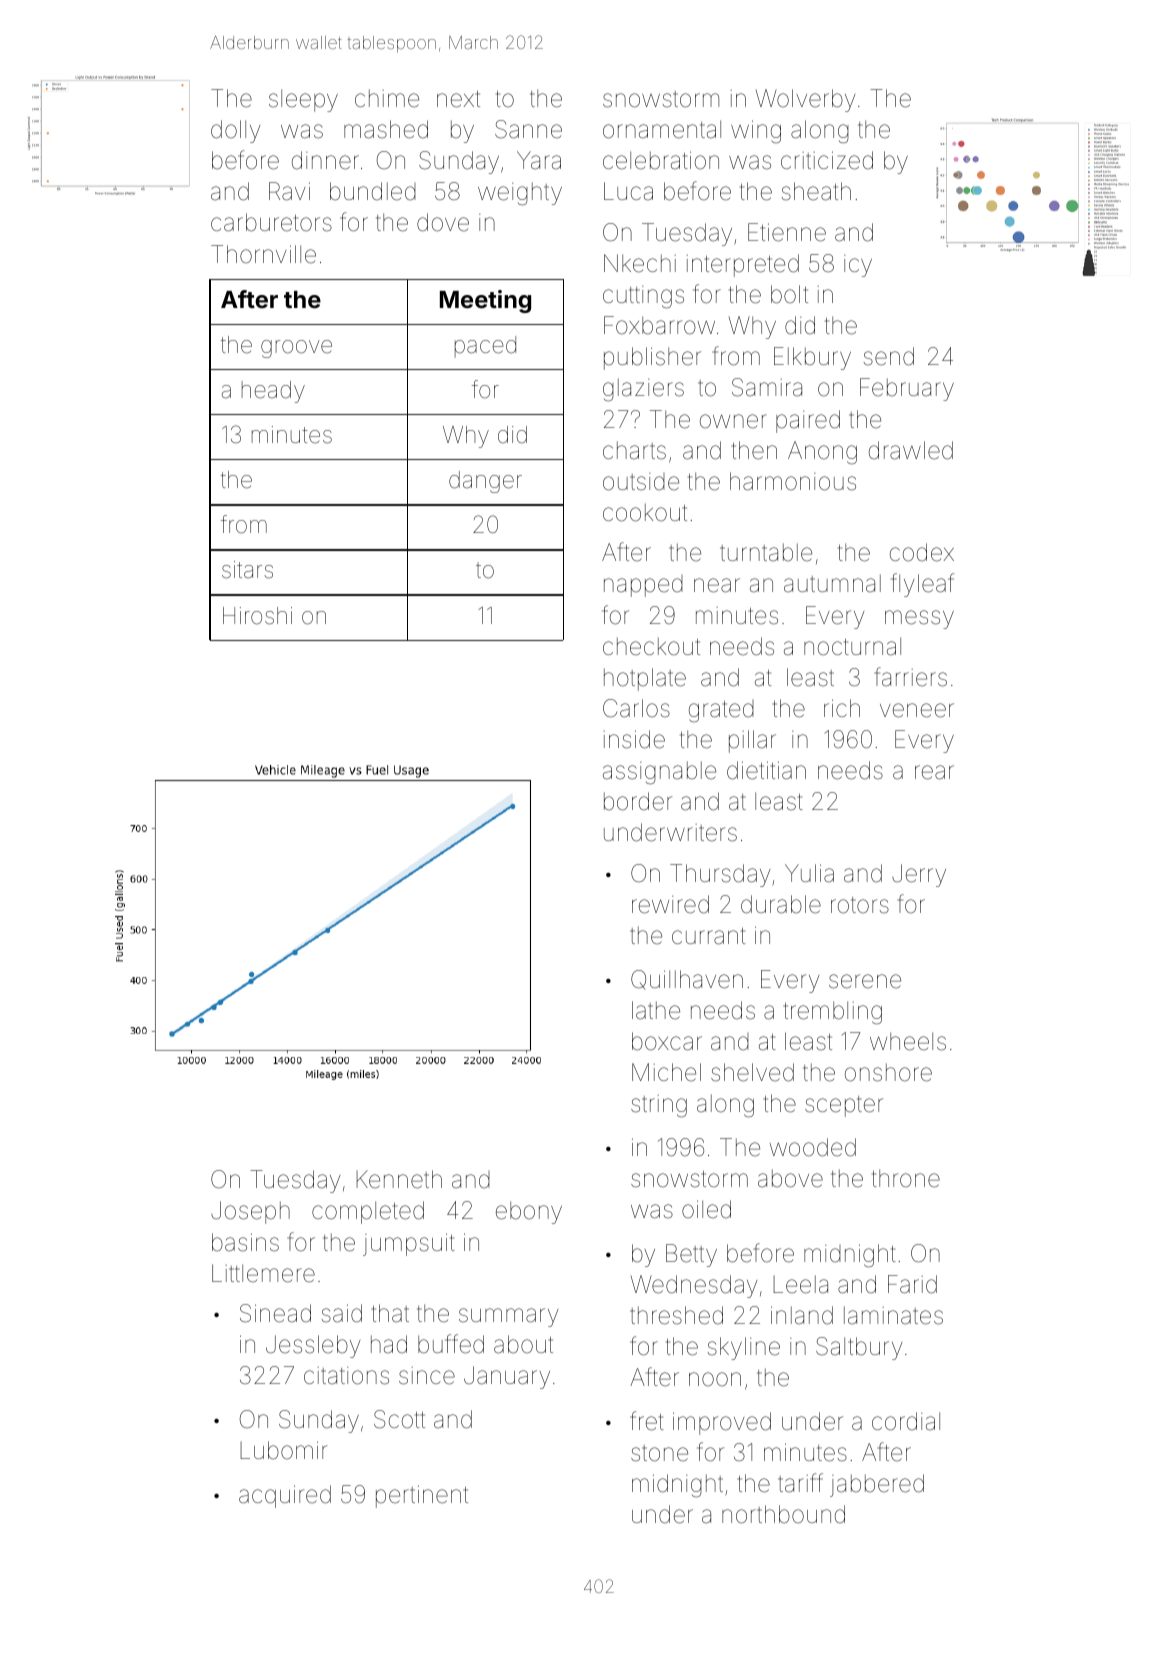 This screenshot has width=1165, height=1654. What do you see at coordinates (805, 100) in the screenshot?
I see `Wolverby` at bounding box center [805, 100].
